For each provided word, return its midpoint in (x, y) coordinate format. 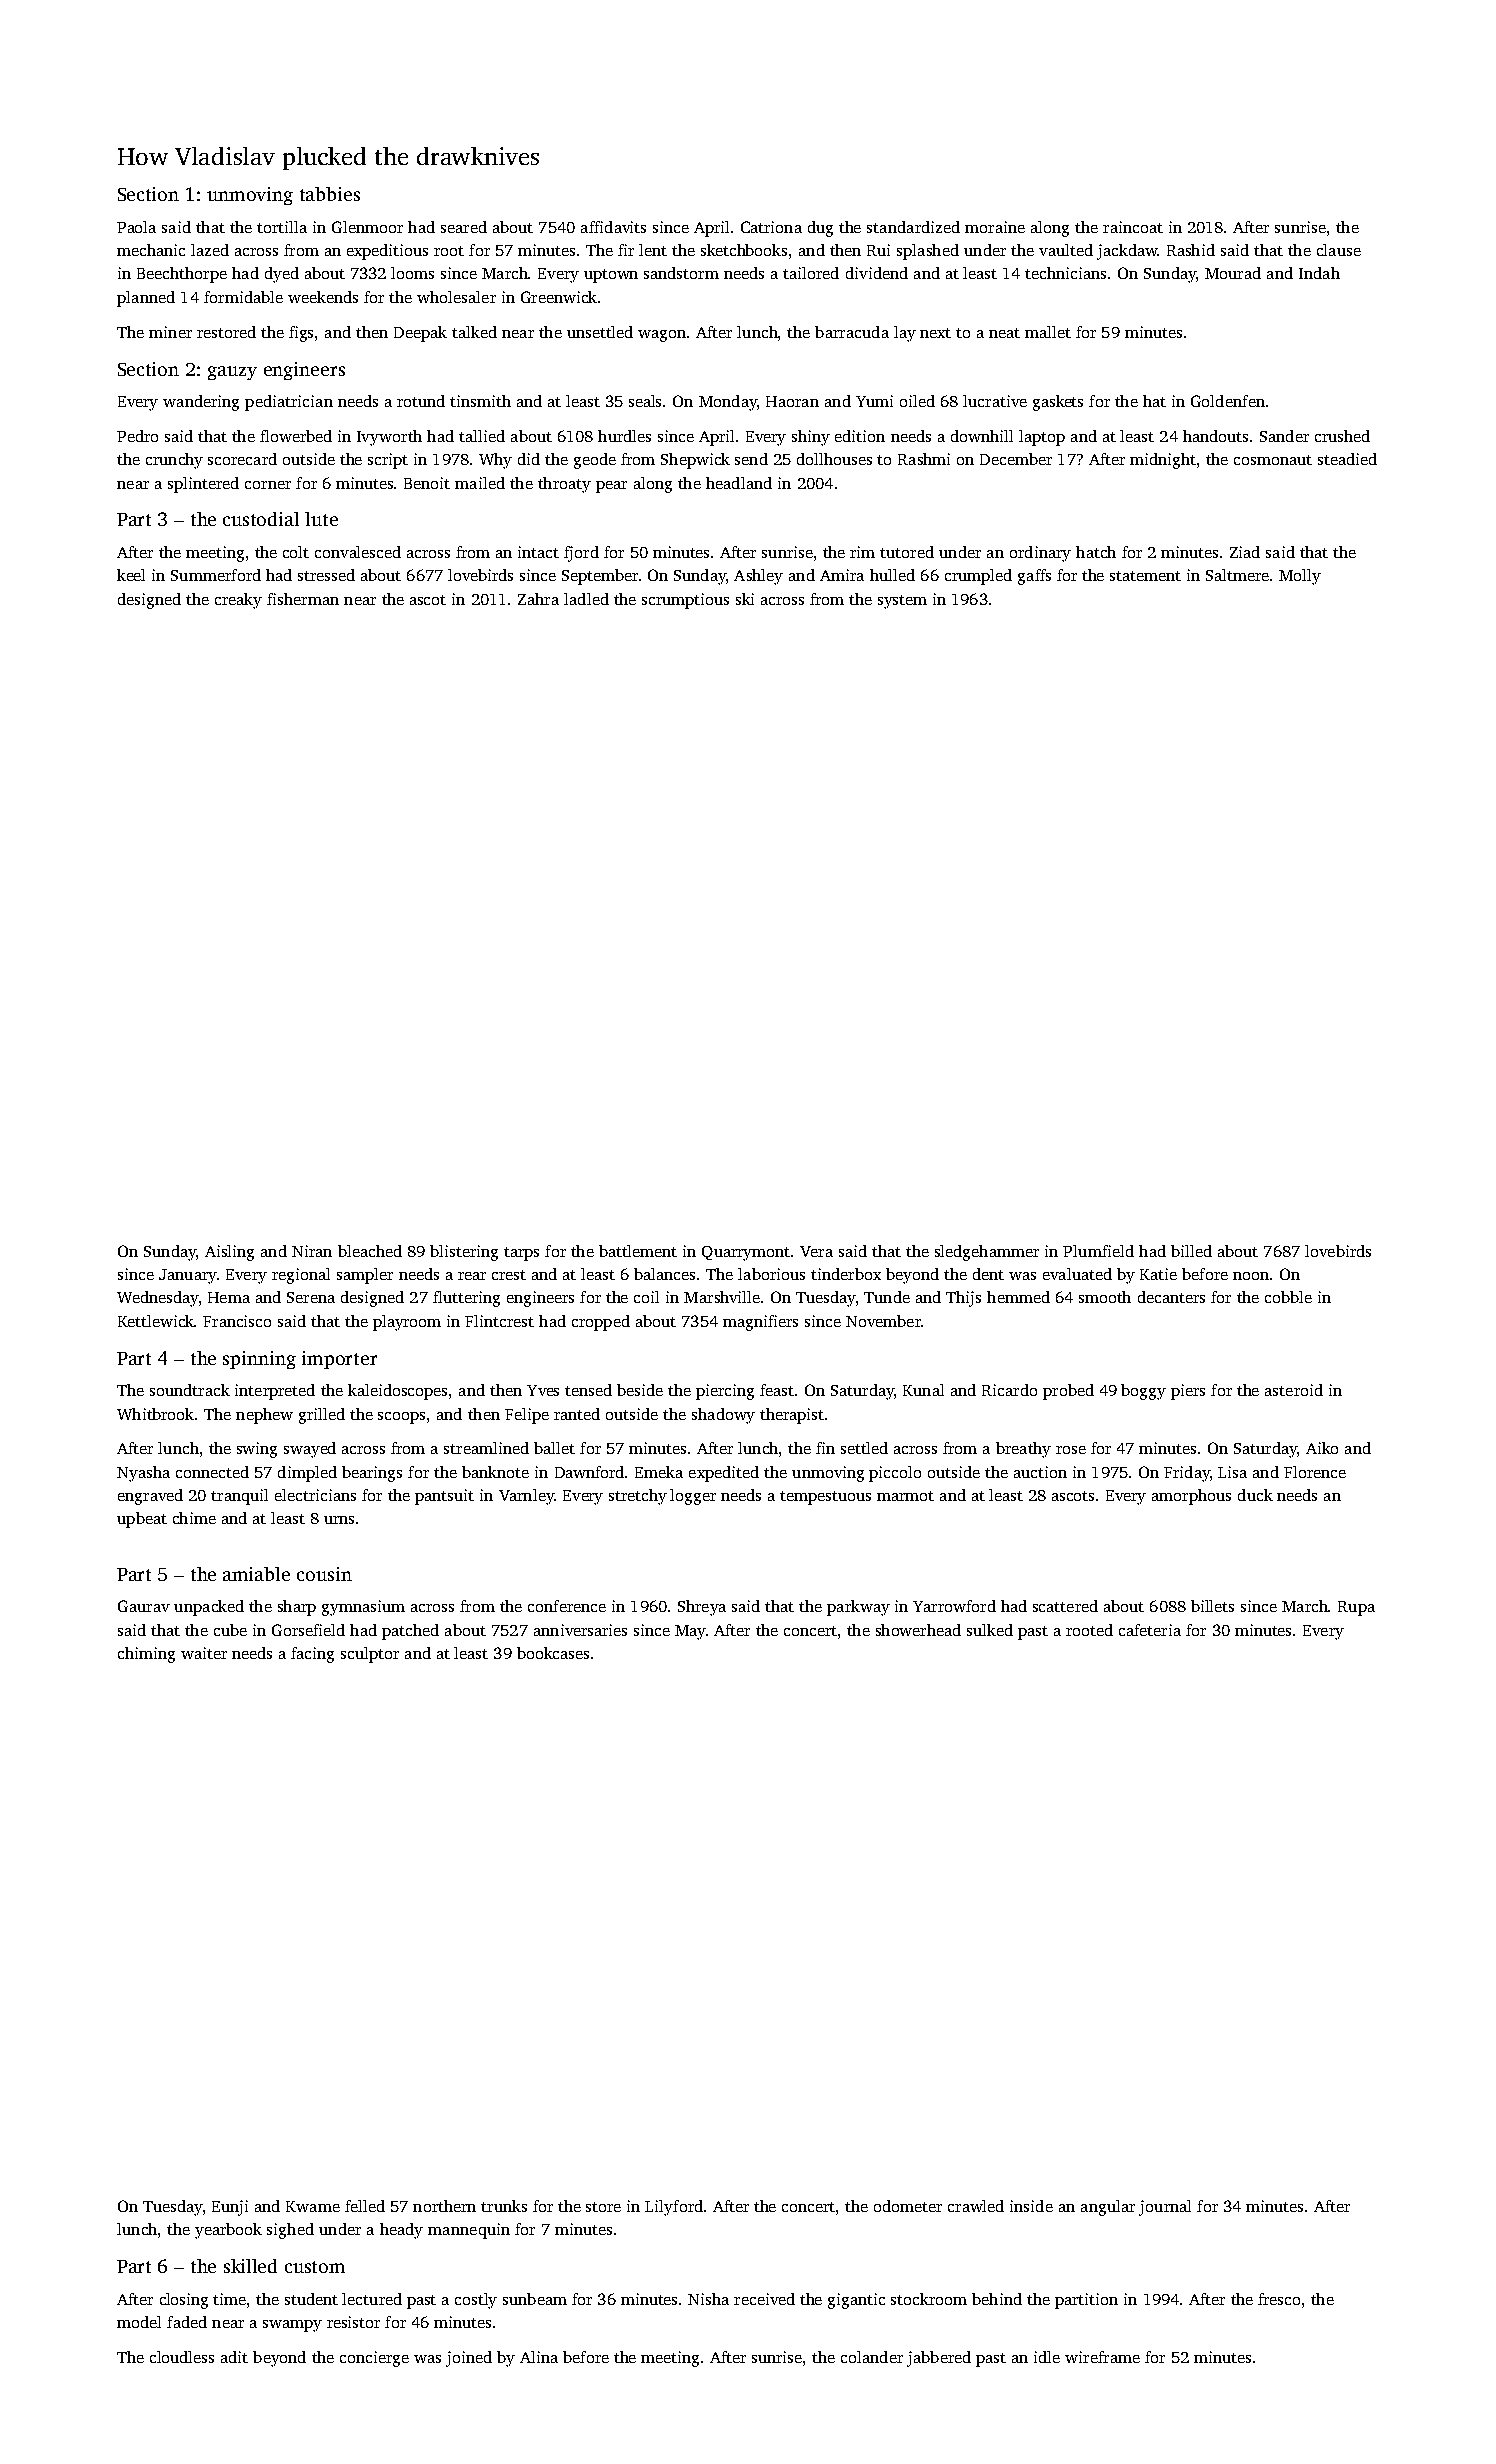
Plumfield (1098, 1251)
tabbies (330, 194)
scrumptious (685, 601)
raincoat (1133, 227)
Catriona (771, 227)
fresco (1279, 2299)
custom (315, 2267)
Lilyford (674, 2208)
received (764, 2299)
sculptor (370, 1655)
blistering (464, 1253)
